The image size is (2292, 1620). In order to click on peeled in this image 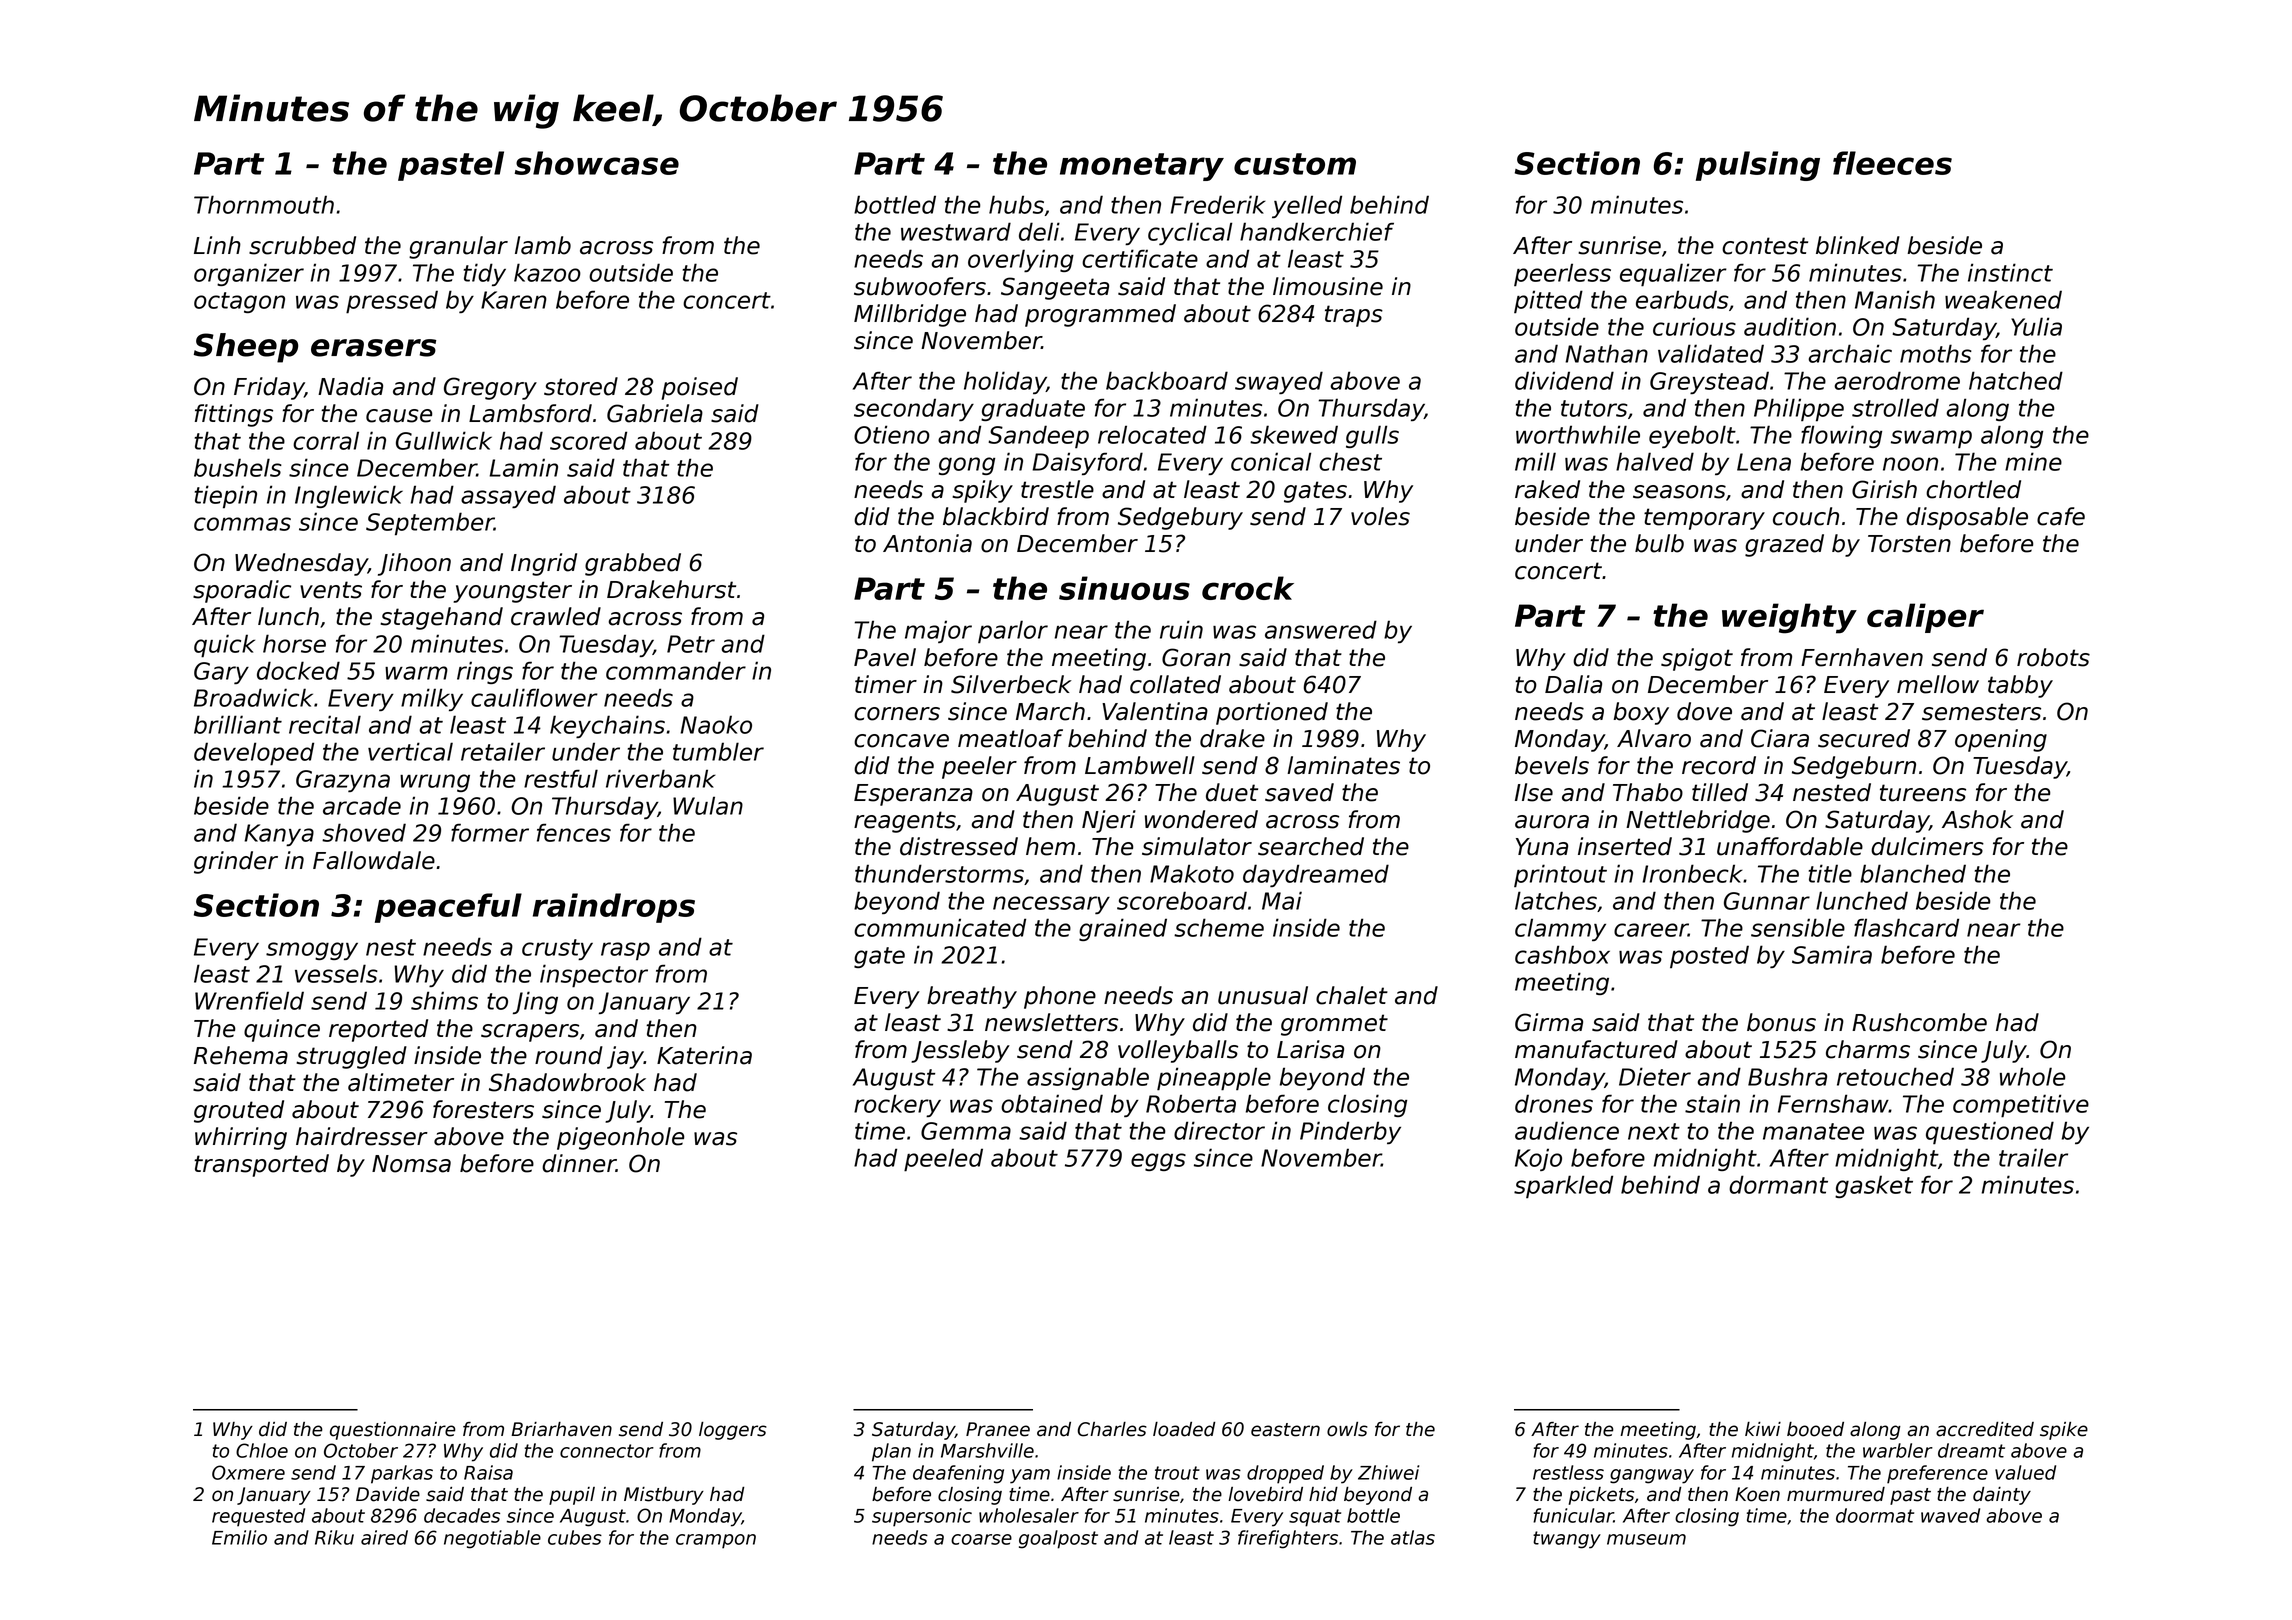, I will do `click(943, 1160)`.
